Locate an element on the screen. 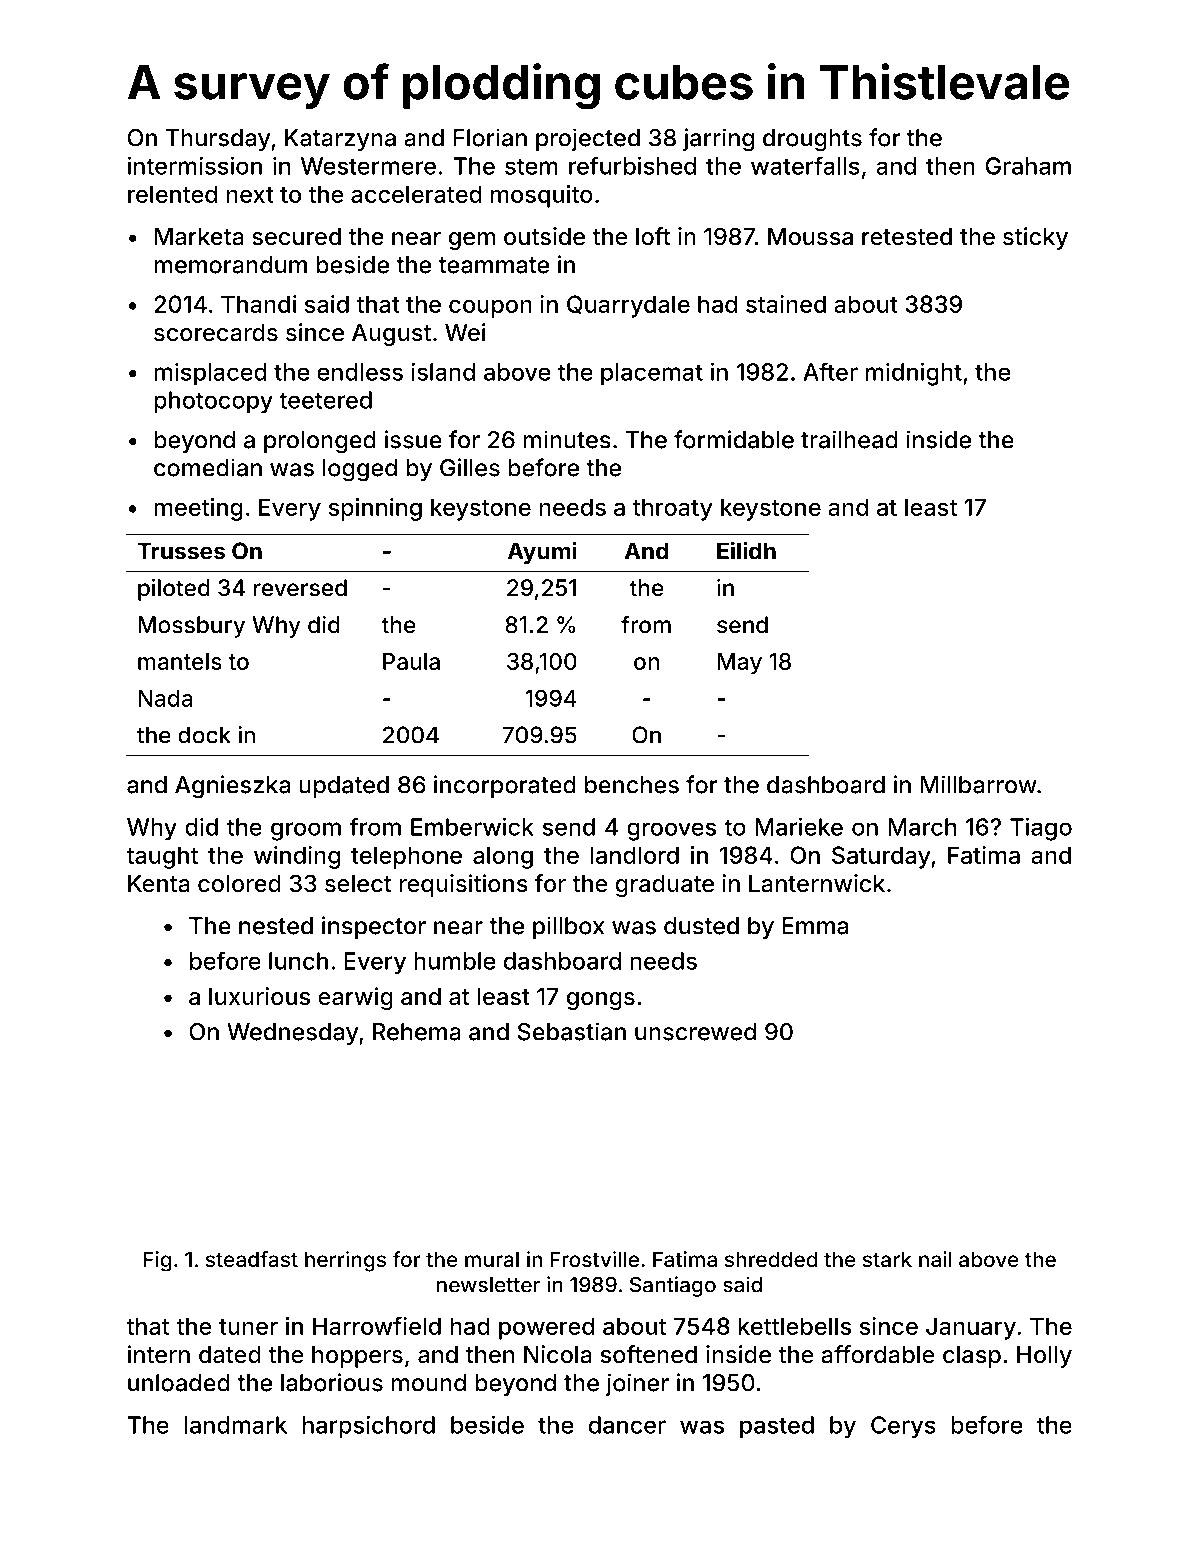 This screenshot has width=1199, height=1552. pasted is located at coordinates (777, 1427).
